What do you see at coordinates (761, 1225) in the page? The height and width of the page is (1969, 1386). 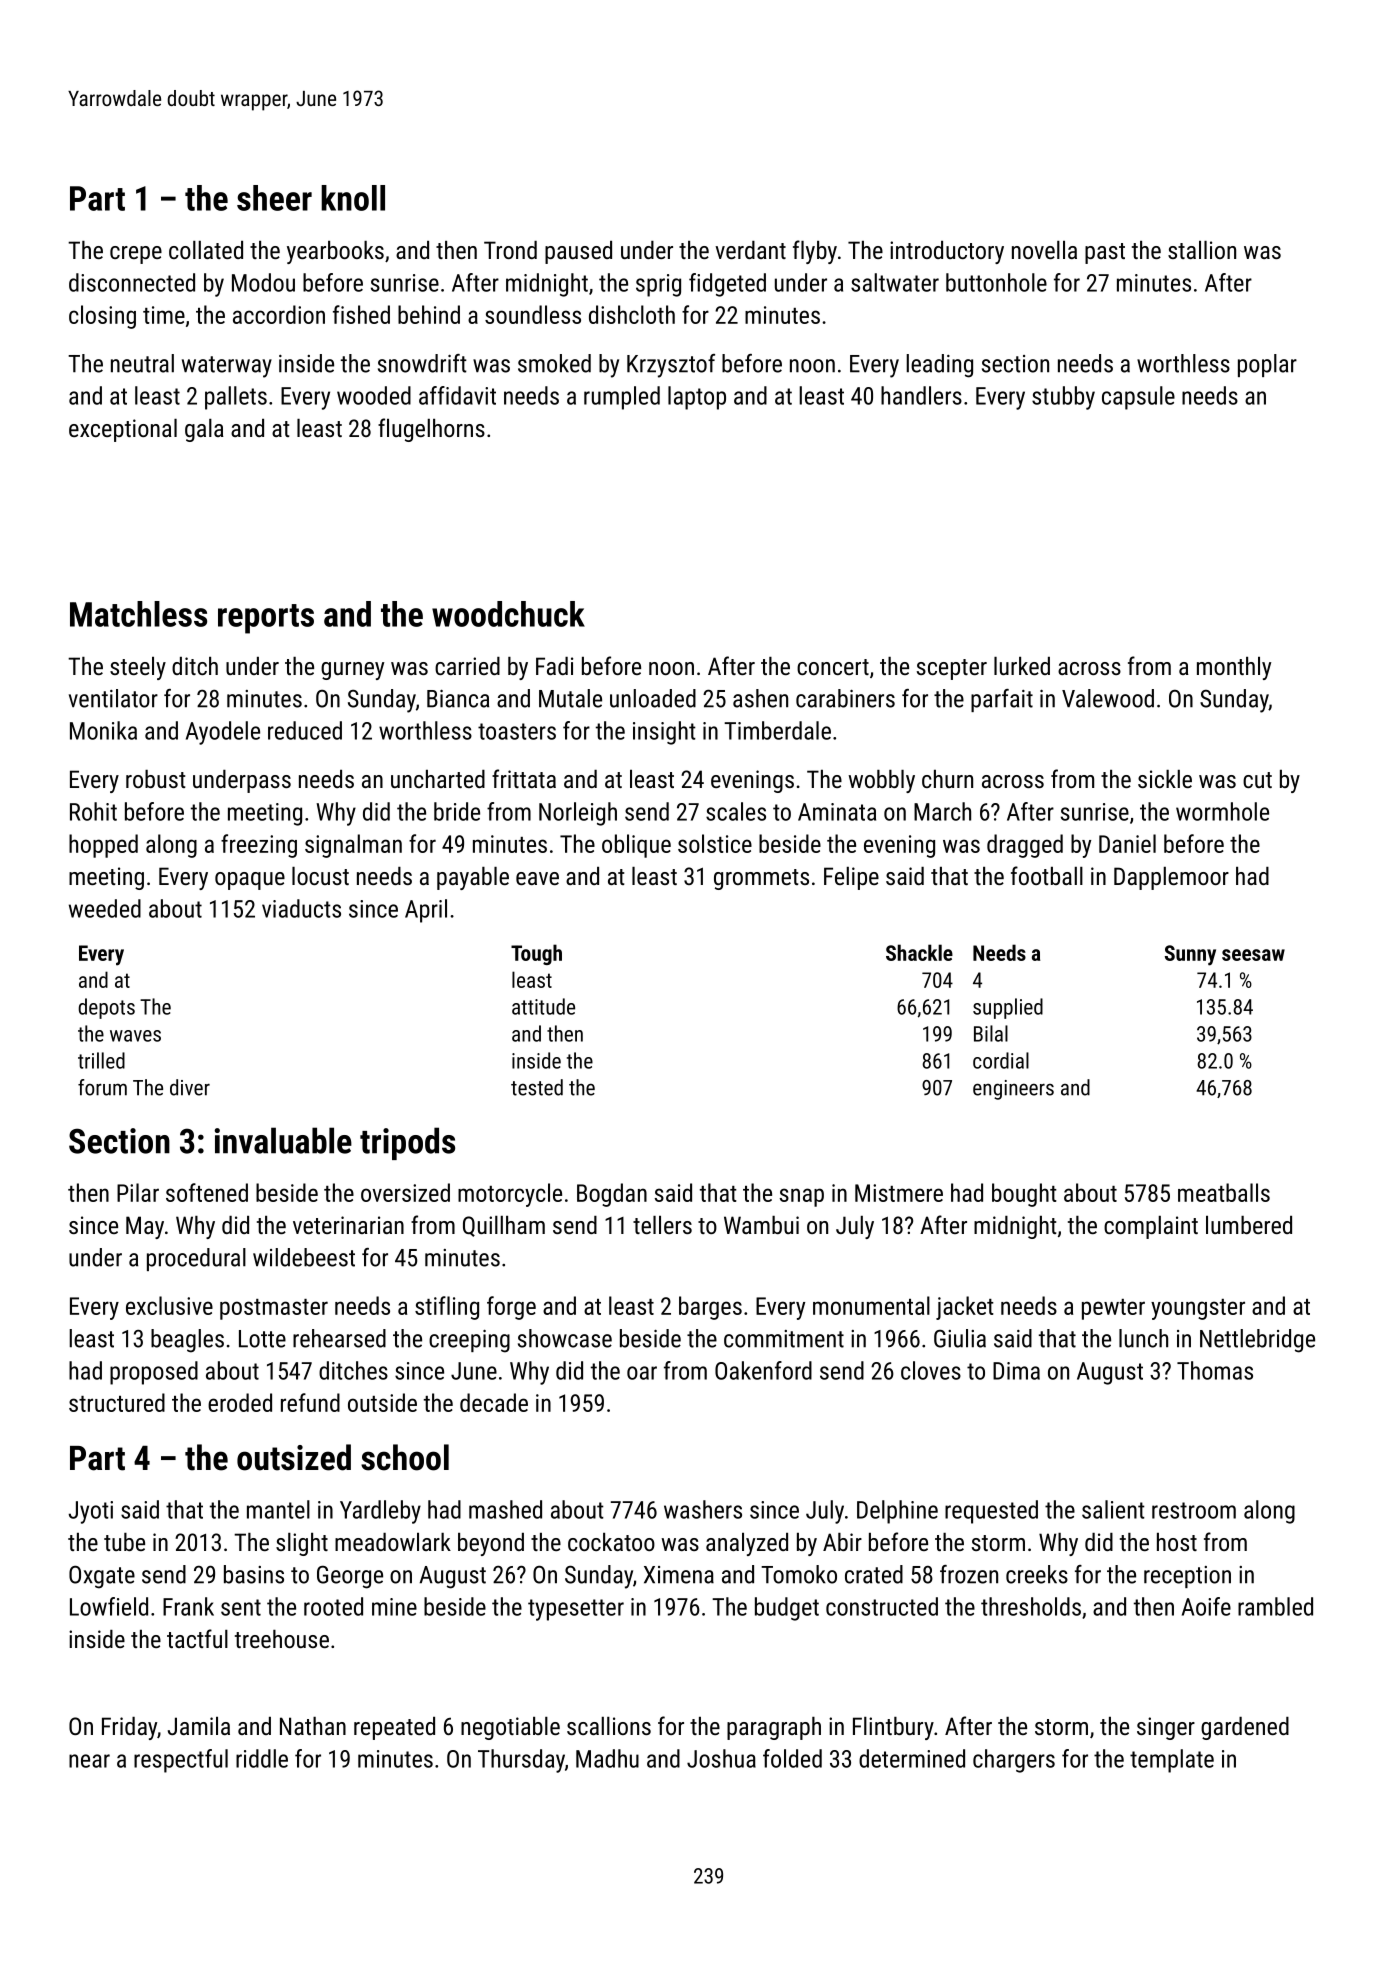 I see `Wambui` at bounding box center [761, 1225].
